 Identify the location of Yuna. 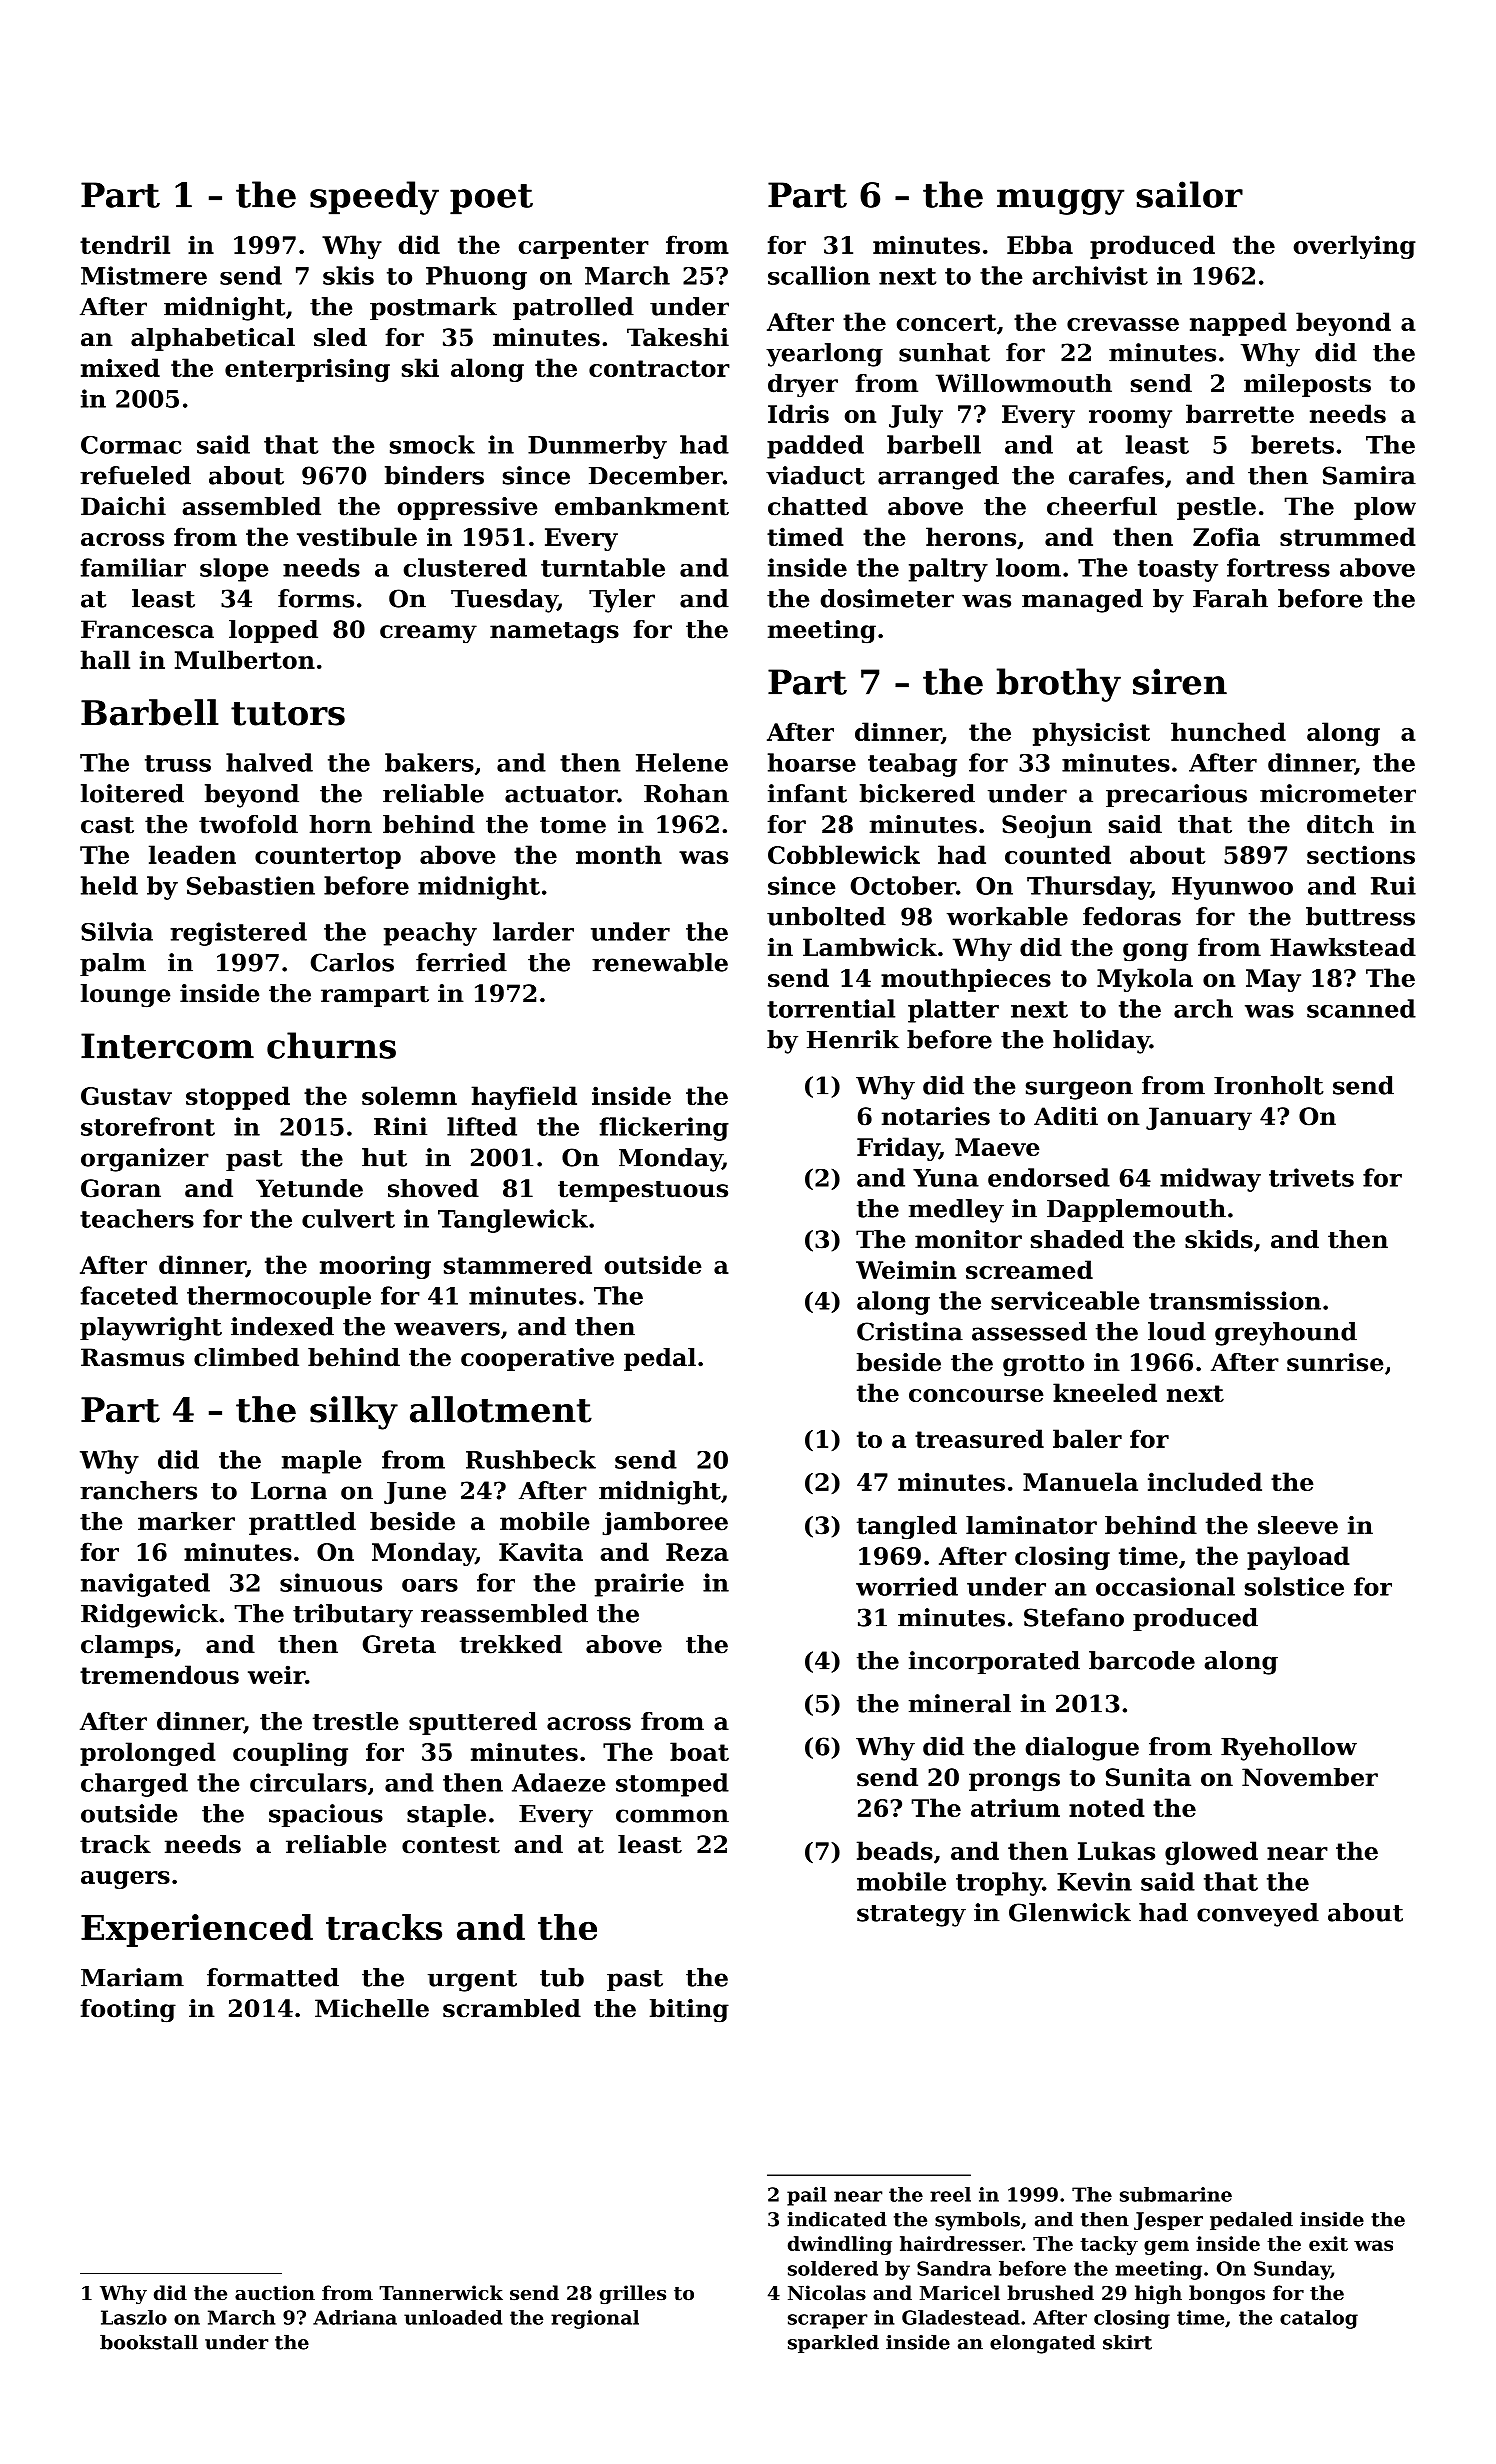
(946, 1178).
